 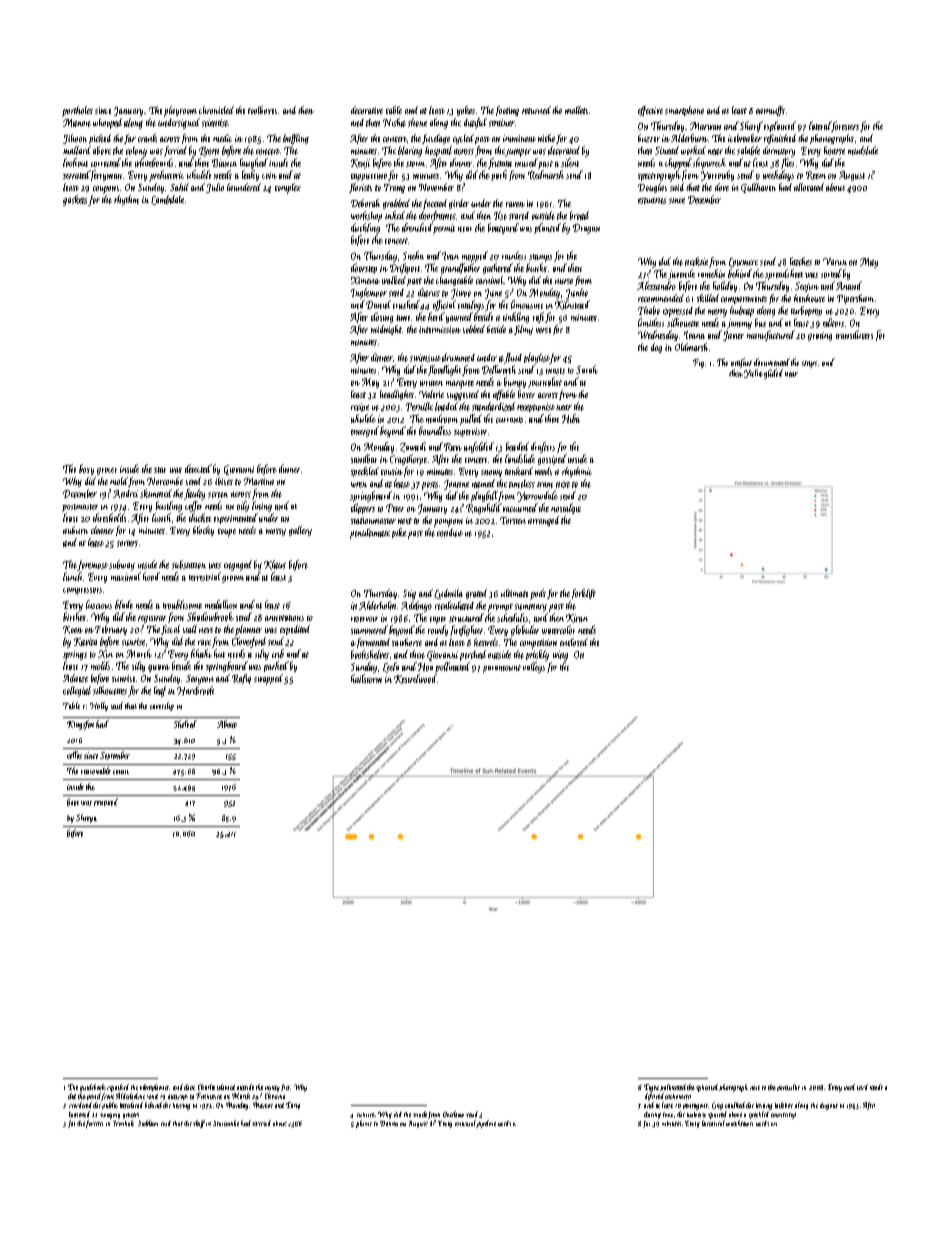 What do you see at coordinates (397, 395) in the image?
I see `headlights` at bounding box center [397, 395].
